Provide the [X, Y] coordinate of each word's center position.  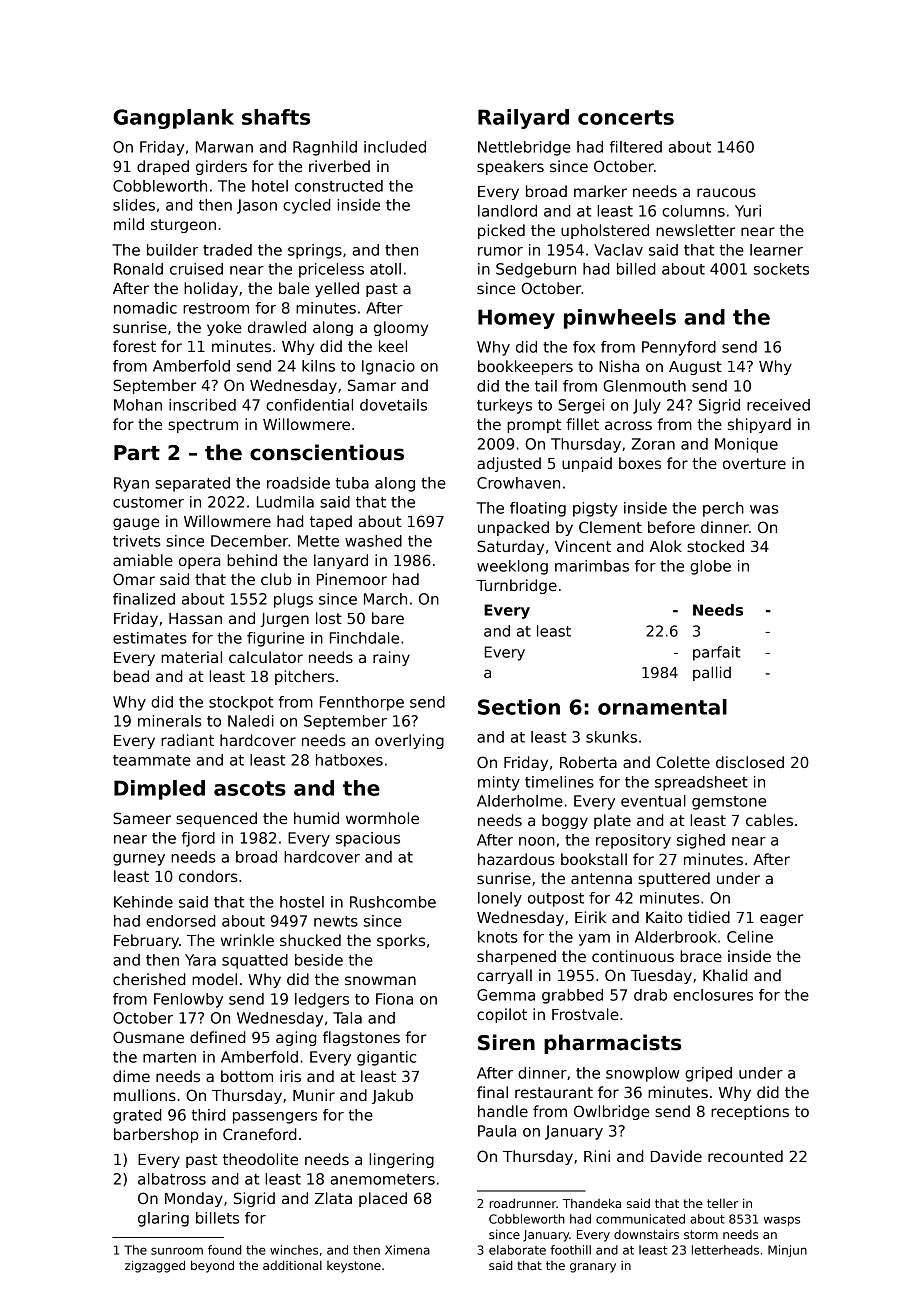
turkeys [504, 406]
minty [499, 783]
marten [169, 1057]
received [778, 405]
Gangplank [173, 119]
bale [294, 288]
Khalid [725, 975]
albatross [172, 1179]
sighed [701, 841]
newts [336, 921]
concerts [626, 117]
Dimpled [159, 790]
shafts [276, 117]
